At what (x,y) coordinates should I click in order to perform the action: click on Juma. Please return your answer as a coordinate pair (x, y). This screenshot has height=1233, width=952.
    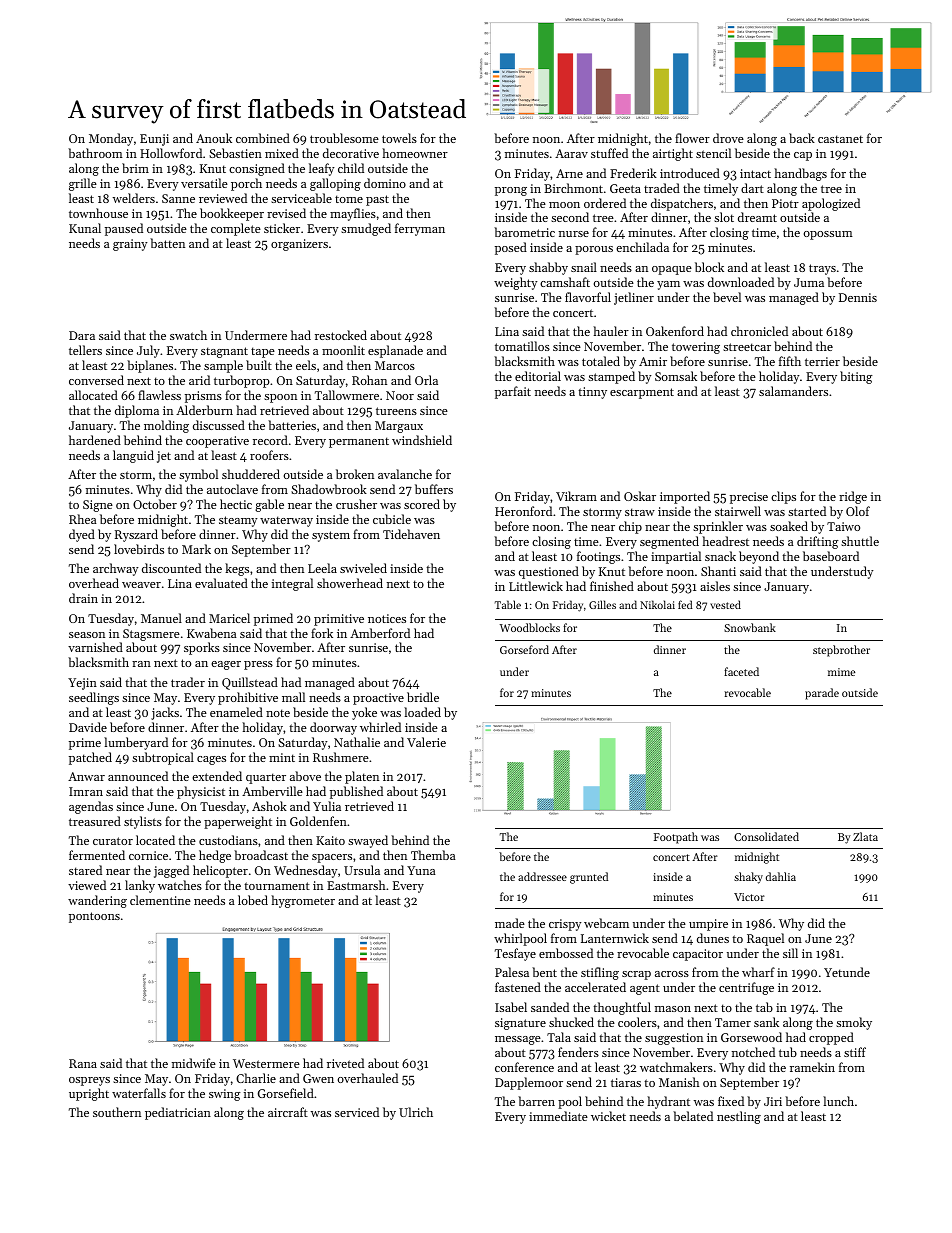
    Looking at the image, I should click on (809, 282).
